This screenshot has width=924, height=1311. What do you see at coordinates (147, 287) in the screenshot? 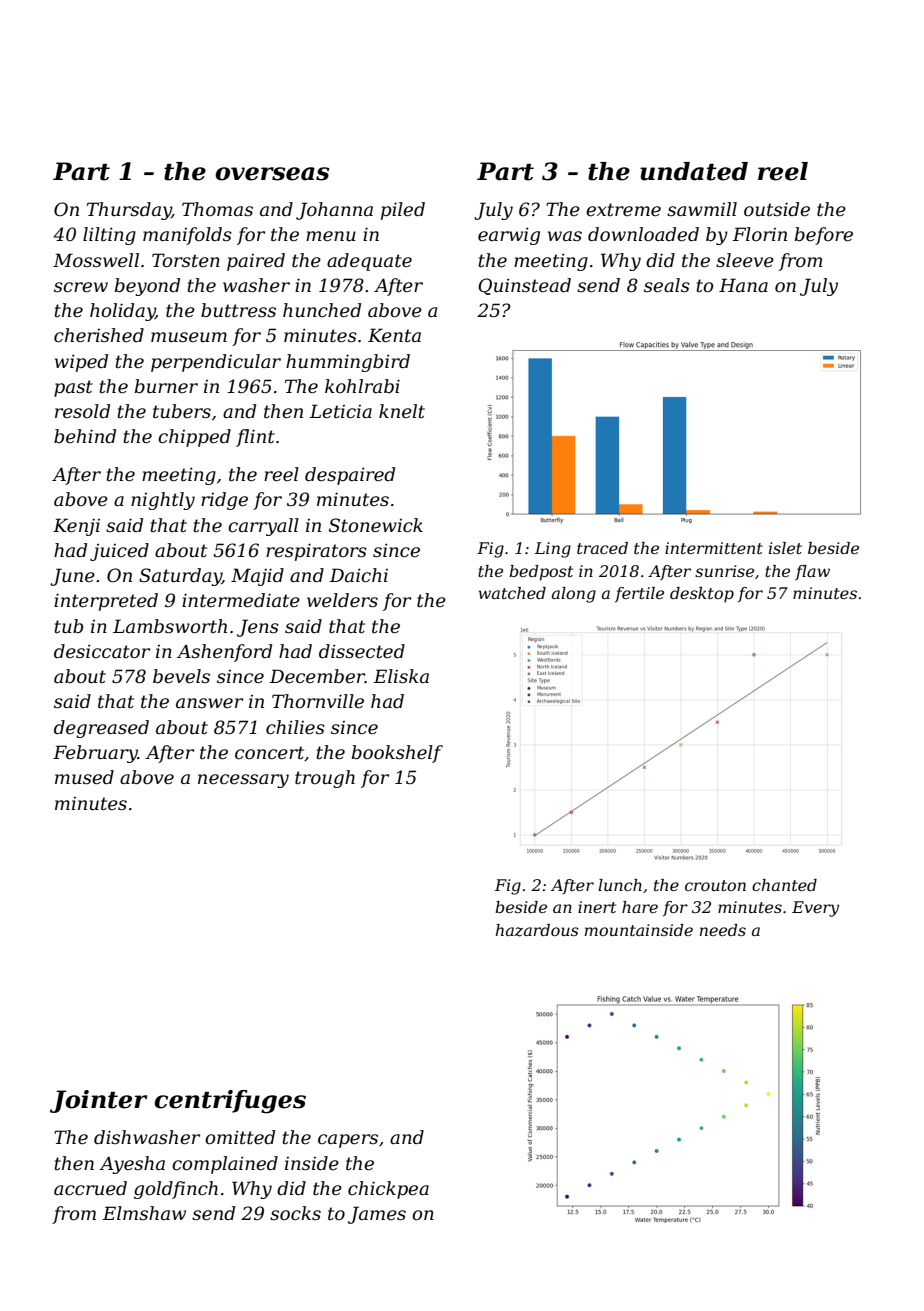
I see `beyond` at bounding box center [147, 287].
